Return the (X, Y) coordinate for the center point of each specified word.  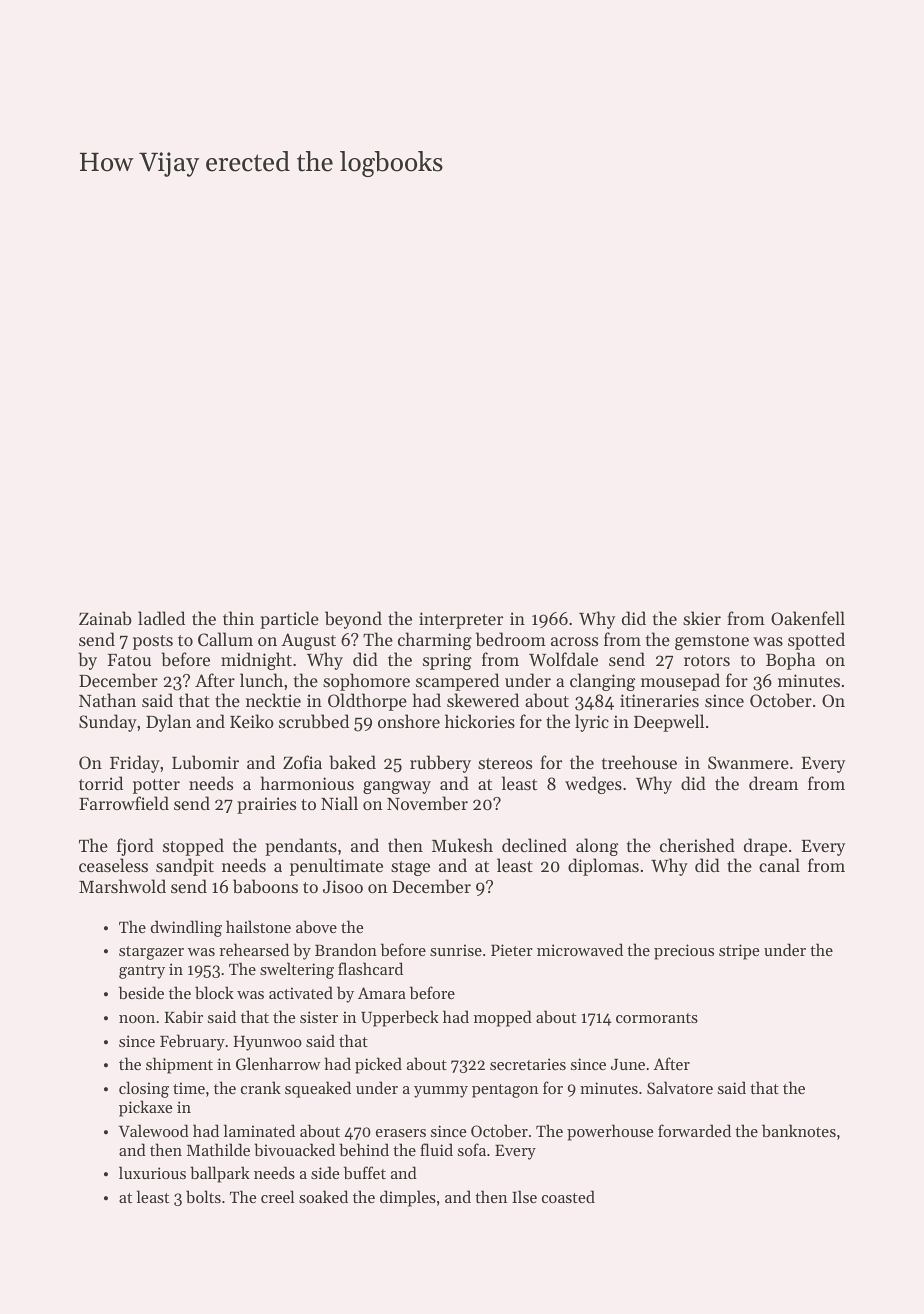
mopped (503, 1018)
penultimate (336, 867)
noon (137, 1019)
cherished (697, 845)
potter (156, 786)
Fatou (129, 660)
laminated (259, 1130)
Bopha (790, 661)
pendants (301, 847)
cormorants (657, 1018)
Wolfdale (563, 659)
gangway (397, 787)
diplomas (603, 867)
